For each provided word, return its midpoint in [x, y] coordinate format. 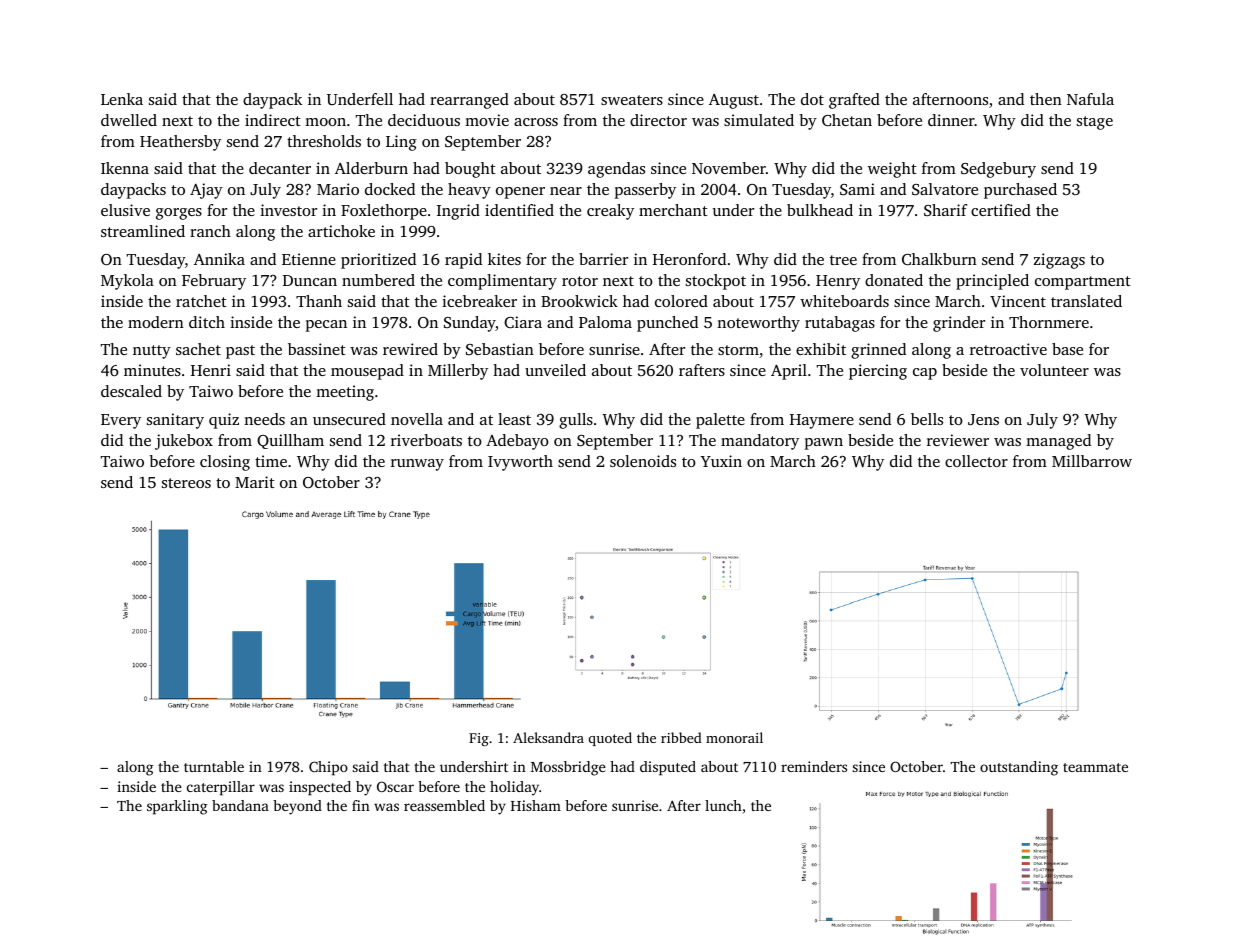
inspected [320, 788]
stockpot [716, 282]
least [514, 419]
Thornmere [1049, 322]
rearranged [469, 101]
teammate [1095, 767]
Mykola [127, 282]
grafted [854, 101]
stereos [186, 483]
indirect [273, 120]
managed [1058, 442]
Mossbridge [568, 768]
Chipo [328, 768]
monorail [734, 737]
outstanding [1019, 768]
